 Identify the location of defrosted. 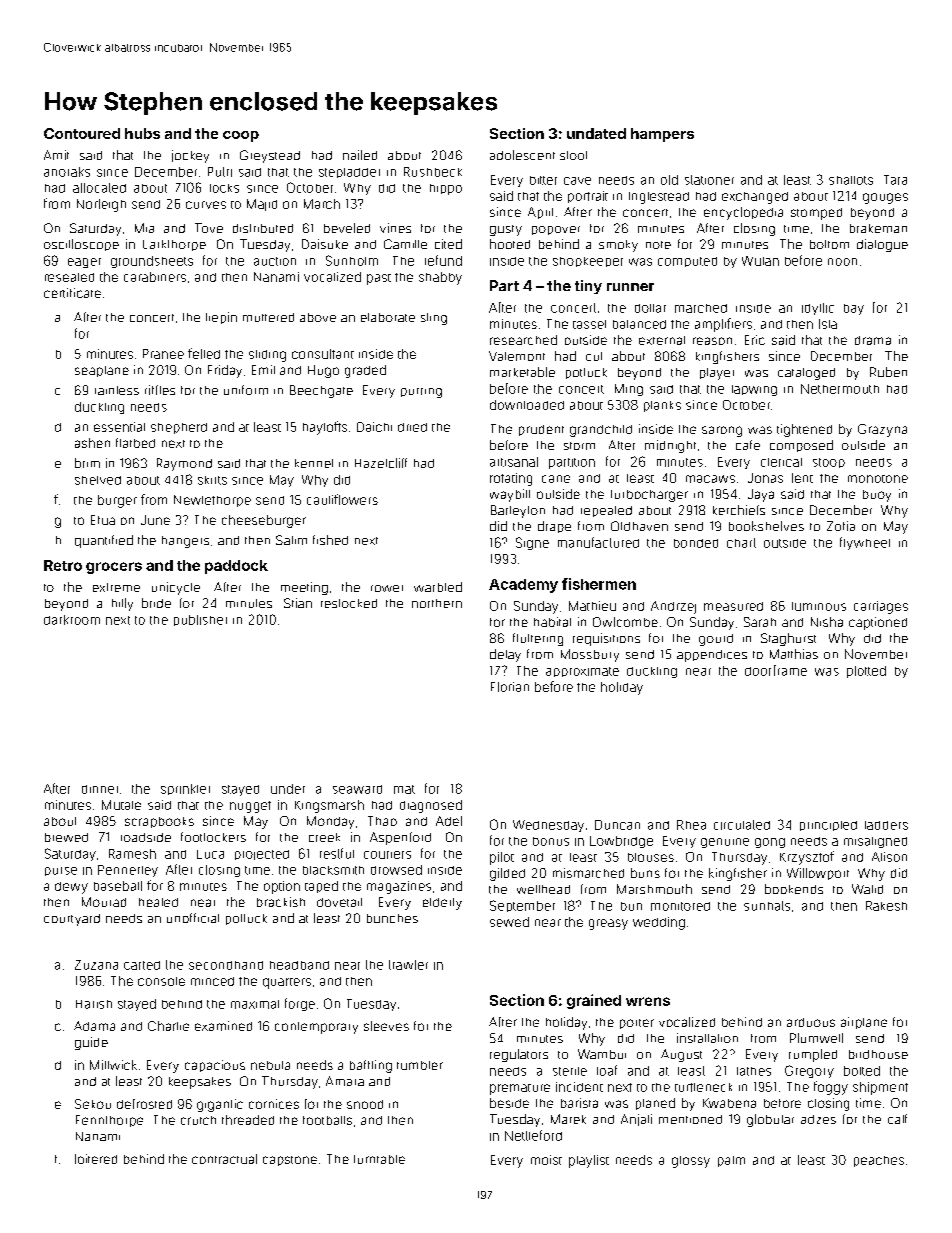
(144, 1104).
